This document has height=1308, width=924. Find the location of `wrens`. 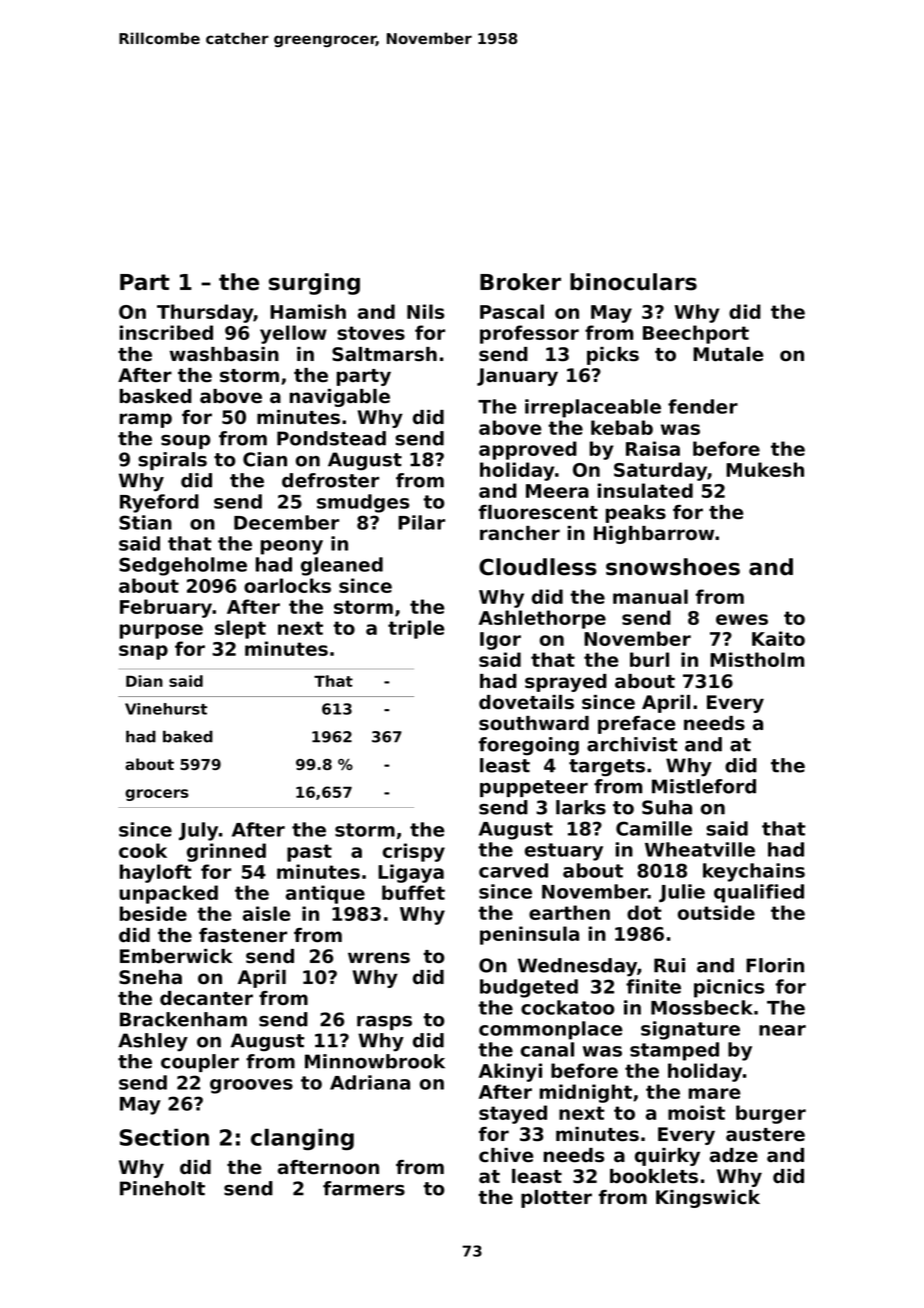

wrens is located at coordinates (379, 958).
